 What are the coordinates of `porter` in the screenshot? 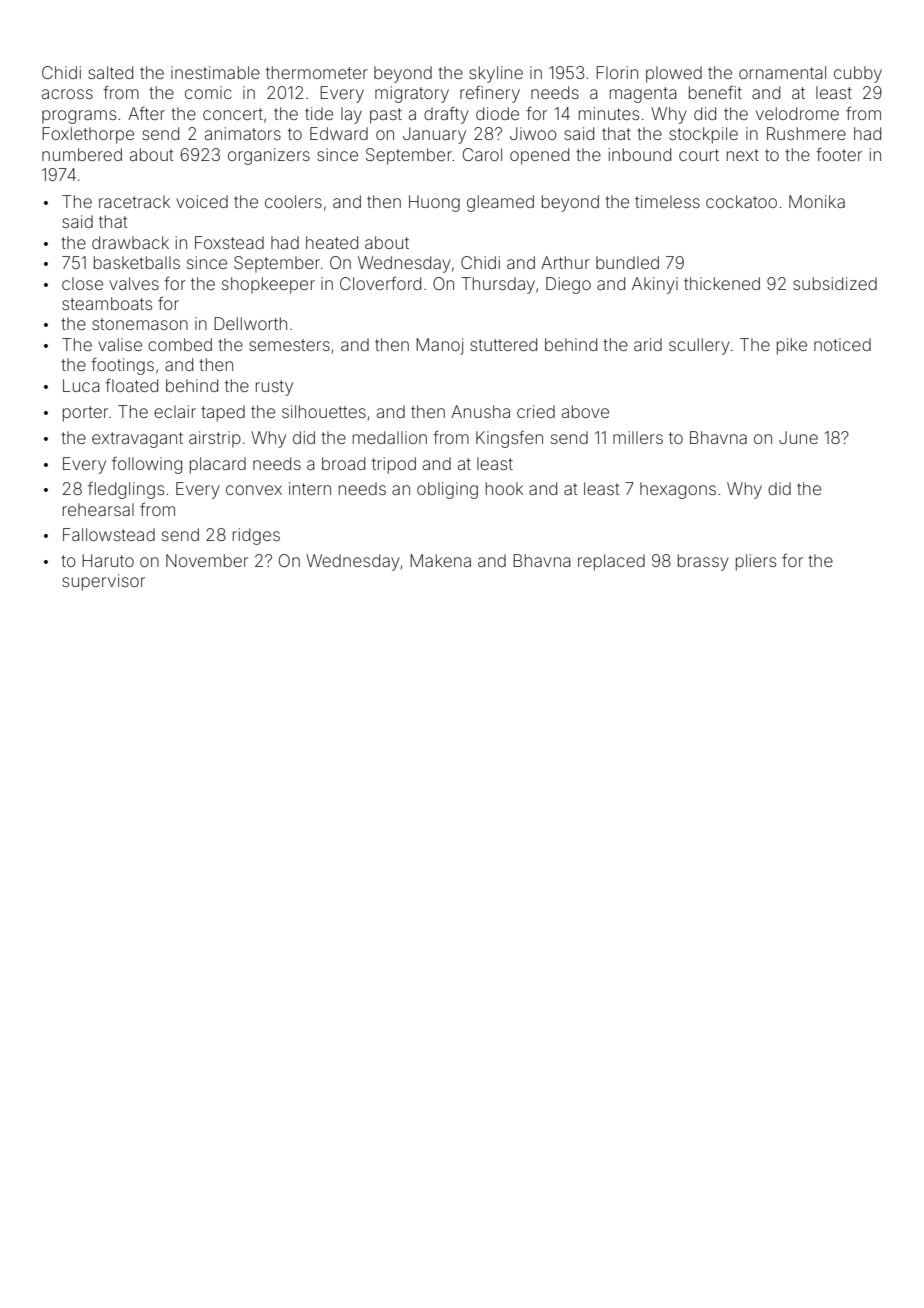 It's located at (85, 414).
